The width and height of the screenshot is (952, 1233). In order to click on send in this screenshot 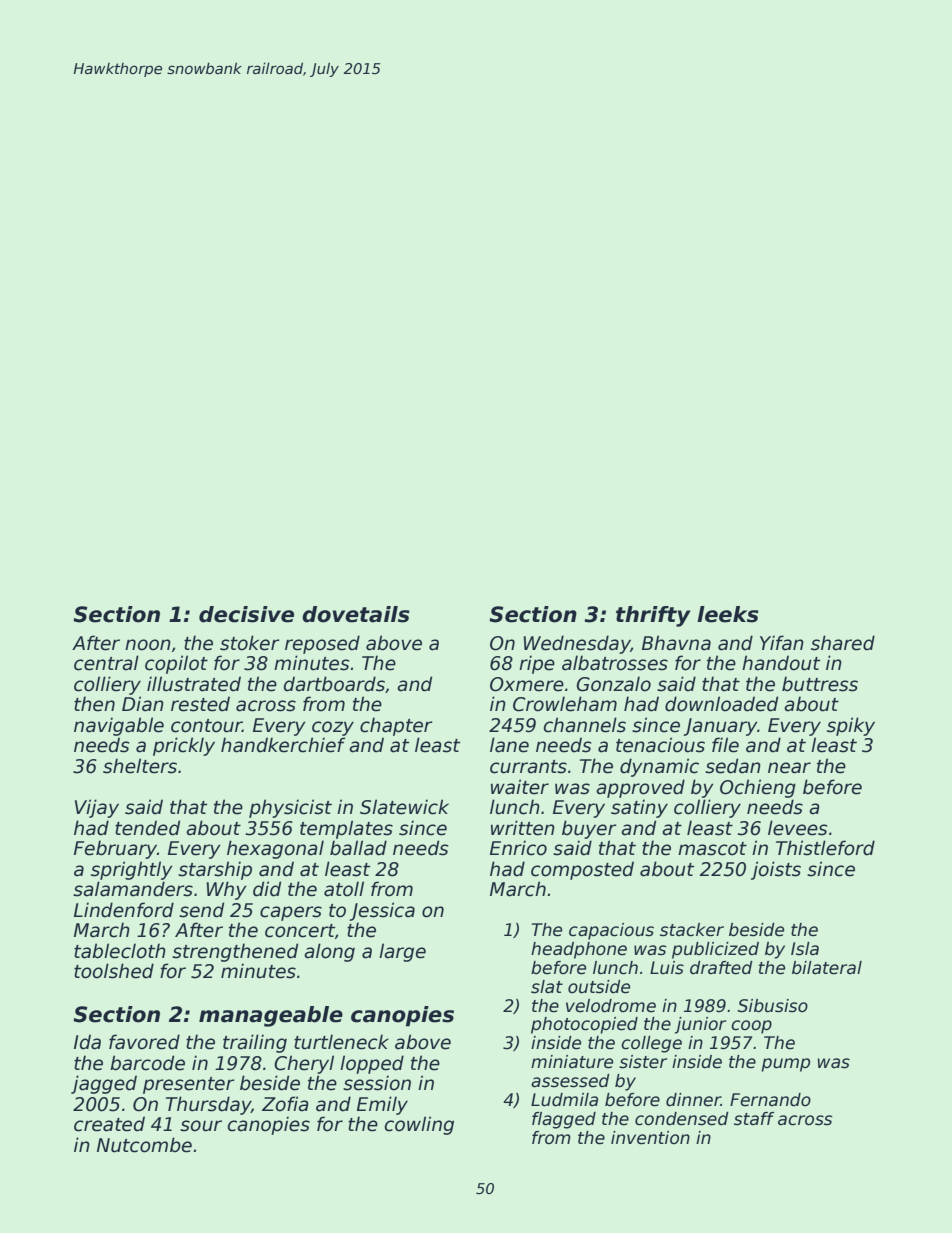, I will do `click(201, 910)`.
